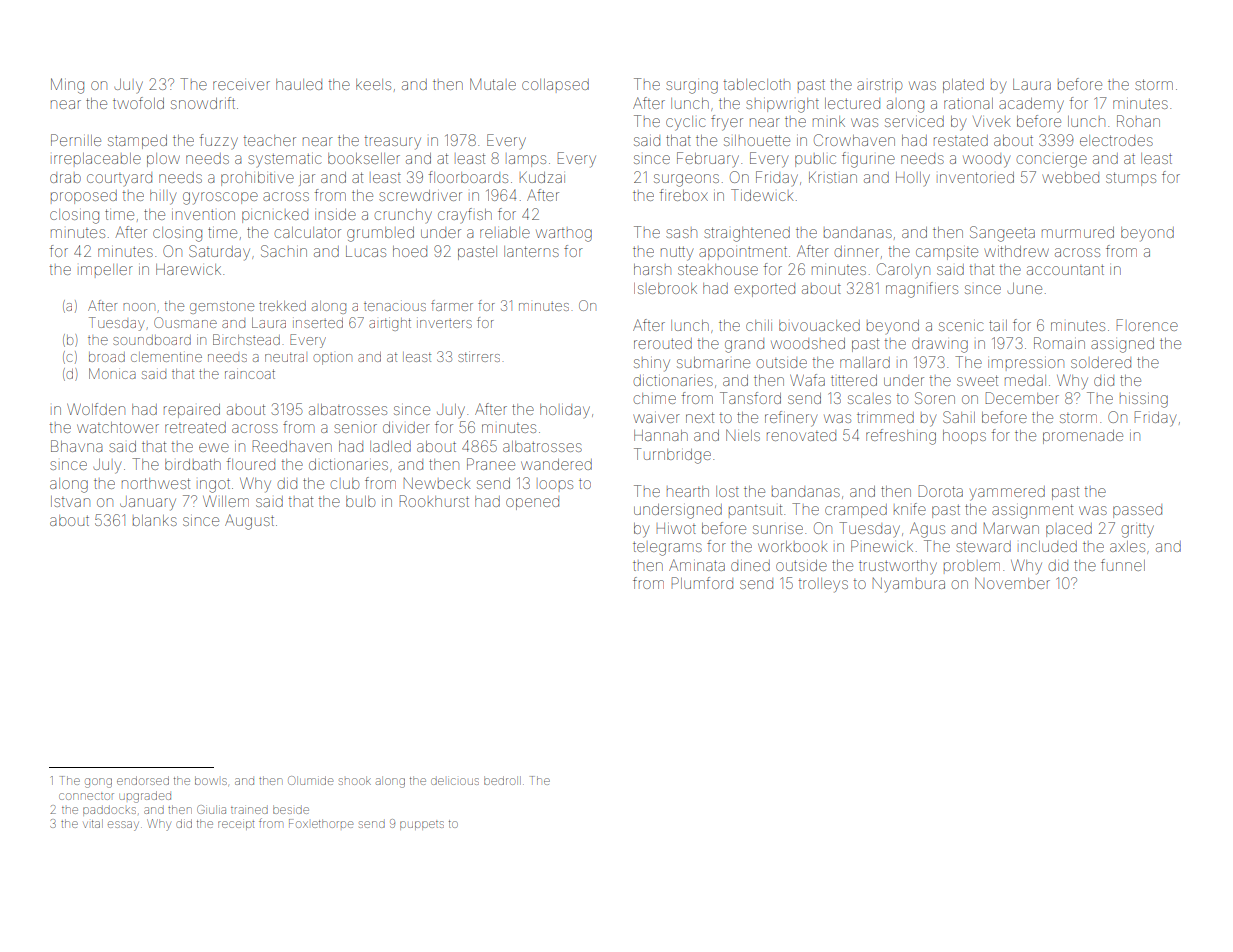 This screenshot has width=1233, height=952. What do you see at coordinates (502, 780) in the screenshot?
I see `bedroll` at bounding box center [502, 780].
